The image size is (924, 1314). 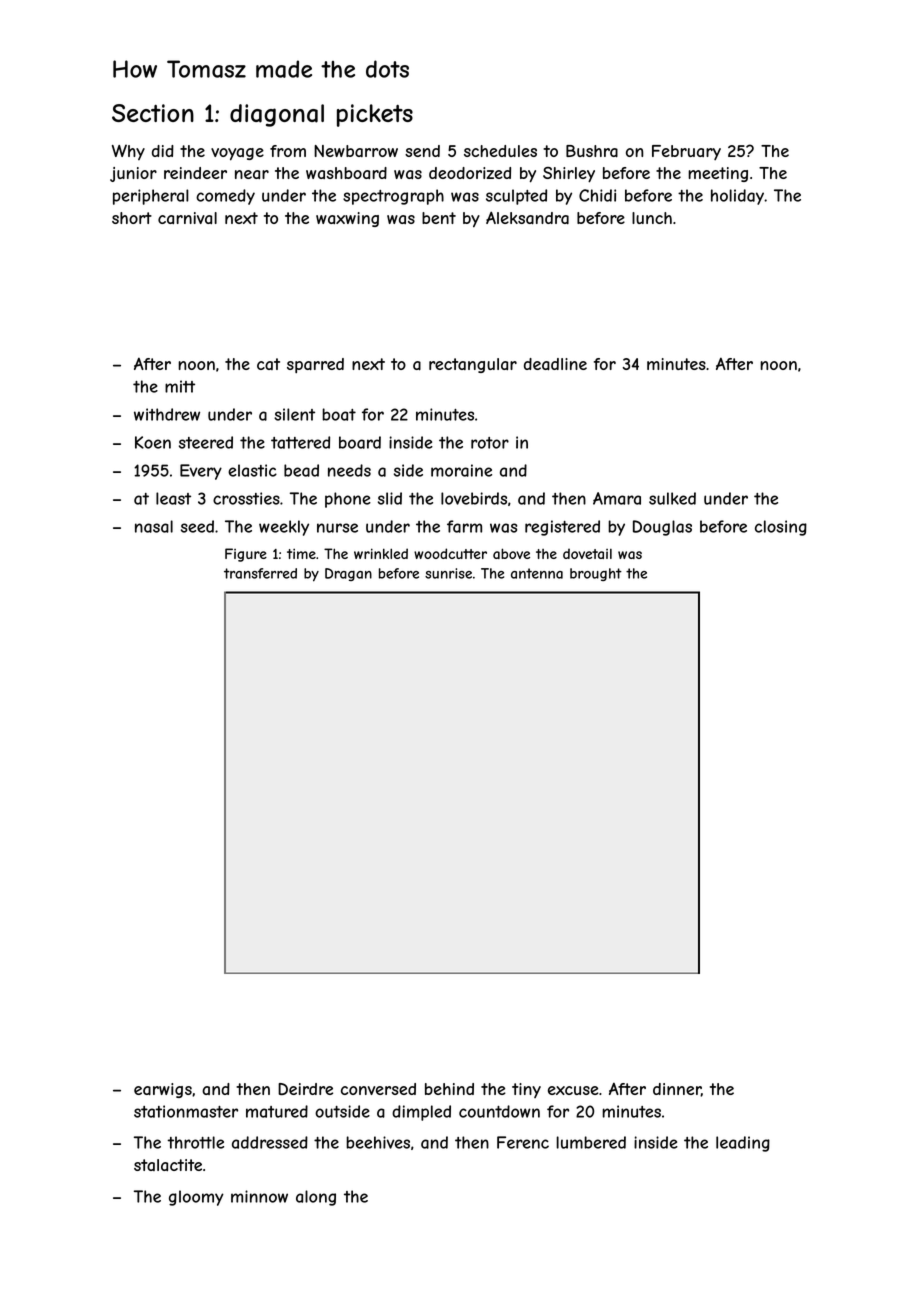 What do you see at coordinates (448, 573) in the page?
I see `sunrise` at bounding box center [448, 573].
